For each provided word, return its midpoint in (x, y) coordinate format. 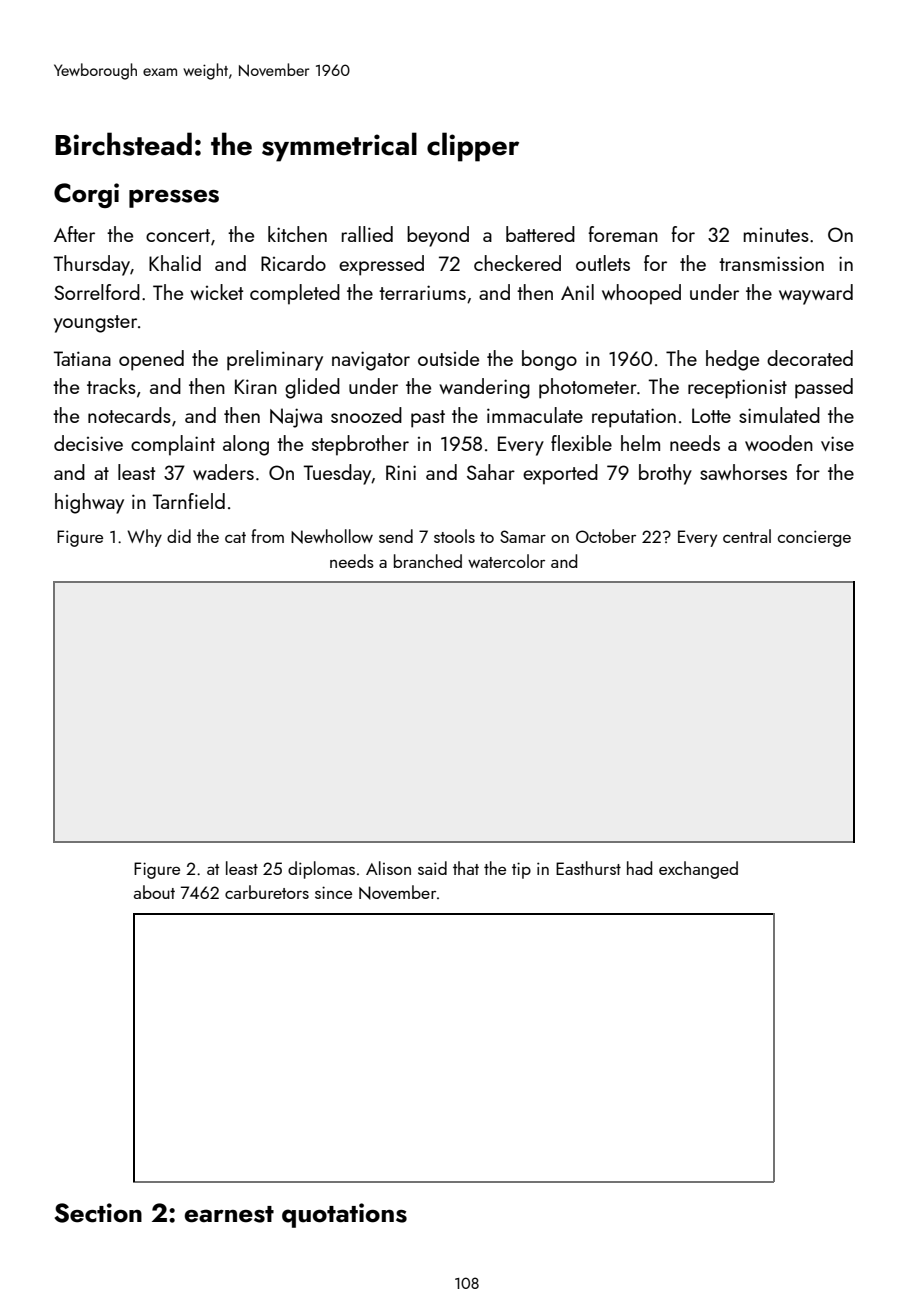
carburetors (267, 892)
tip (521, 870)
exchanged (698, 870)
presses (174, 198)
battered (540, 234)
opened (151, 360)
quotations (344, 1215)
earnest (229, 1214)
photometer (588, 388)
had (639, 868)
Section (98, 1213)
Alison (388, 868)
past (428, 419)
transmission (771, 263)
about (154, 892)
